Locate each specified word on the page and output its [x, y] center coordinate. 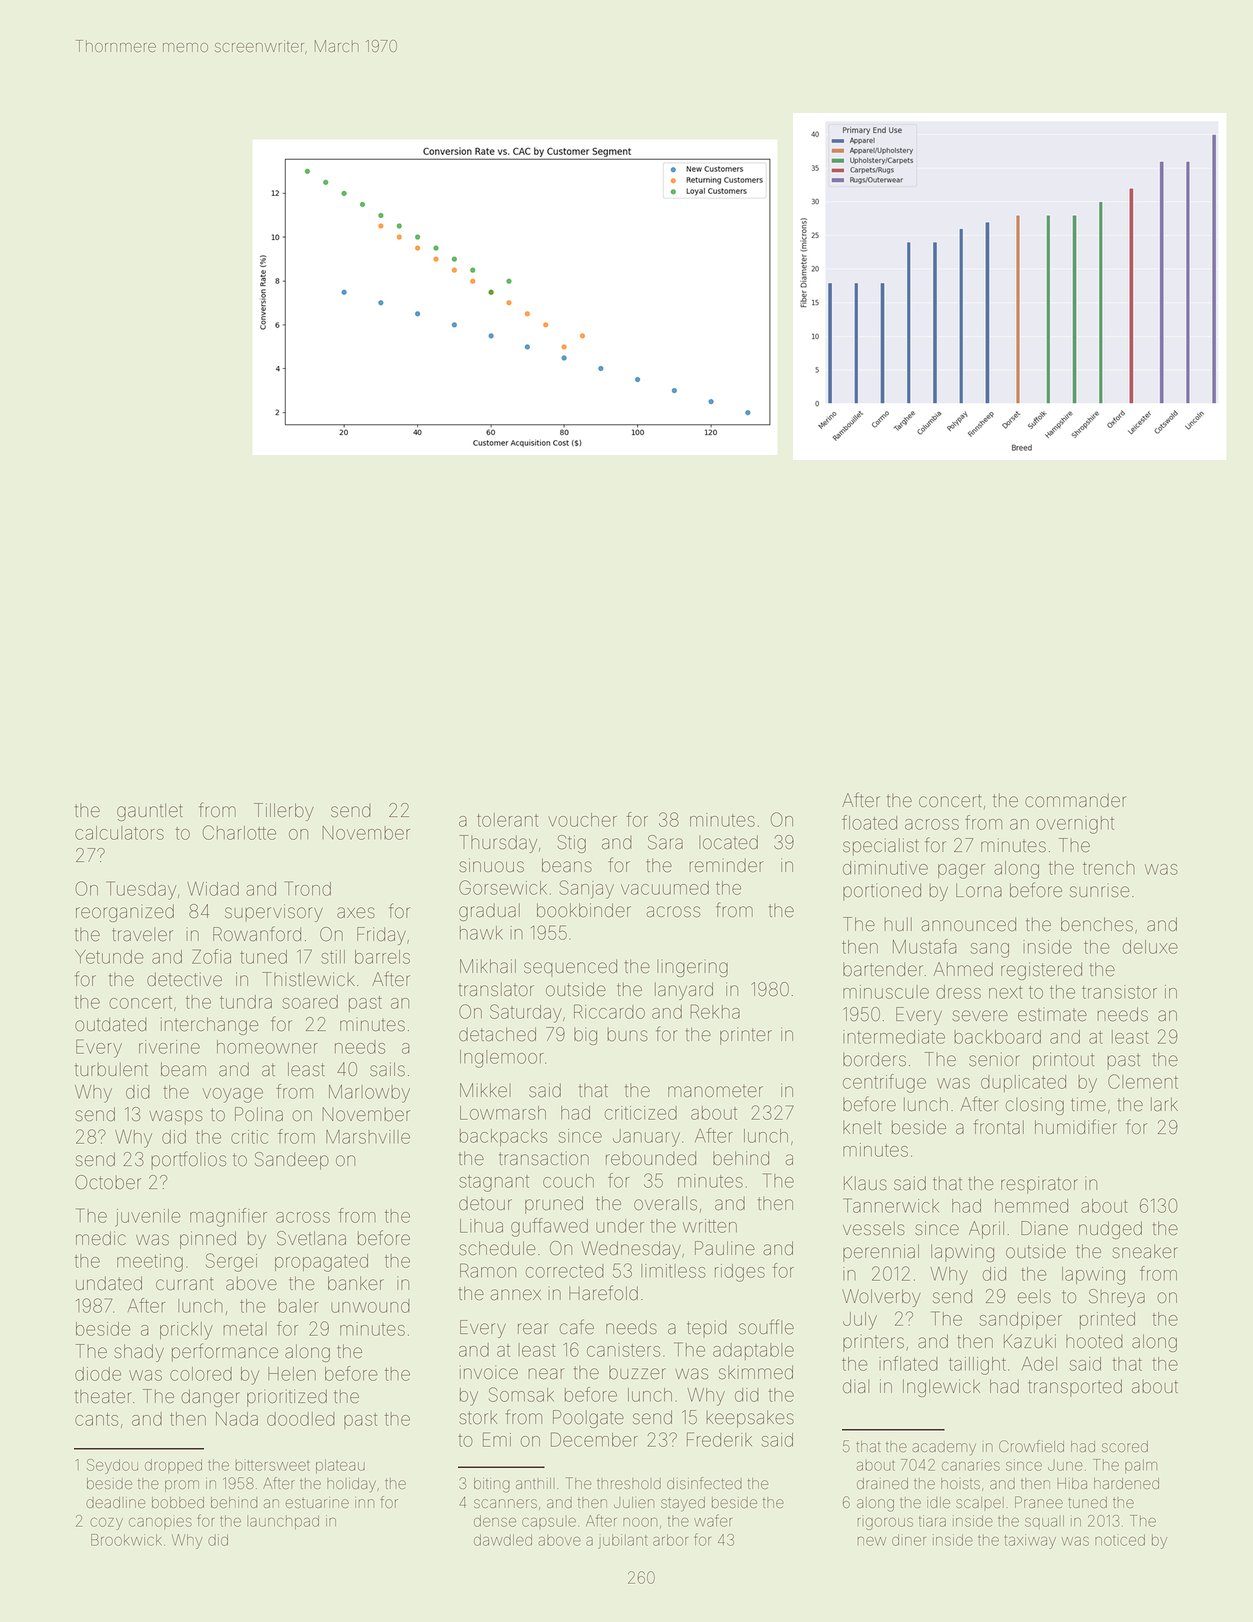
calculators [119, 833]
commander [1075, 801]
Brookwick [126, 1540]
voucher [582, 820]
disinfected [704, 1483]
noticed [1120, 1540]
